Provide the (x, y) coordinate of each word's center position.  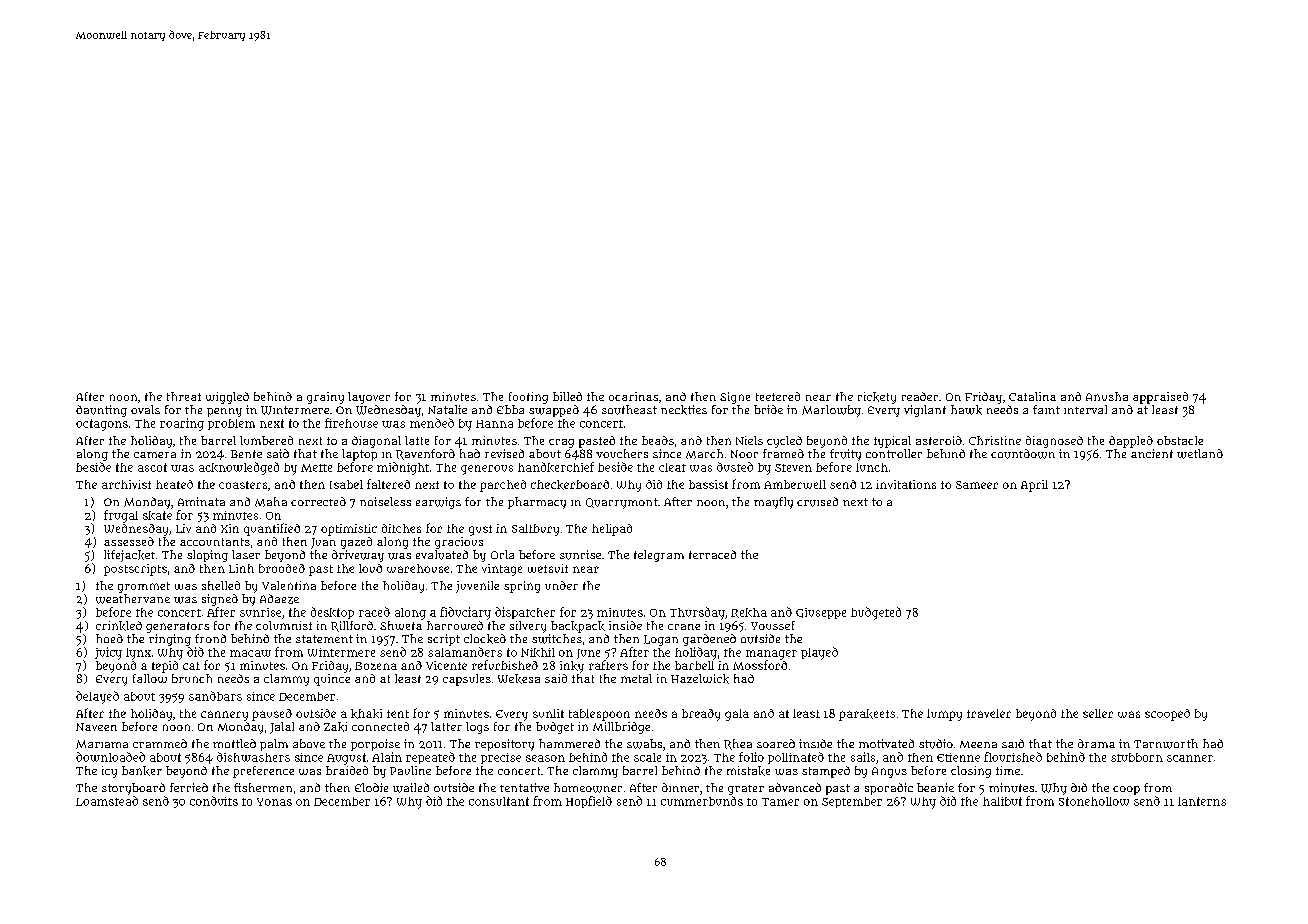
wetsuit (548, 568)
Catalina (1032, 396)
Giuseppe (821, 613)
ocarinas (633, 396)
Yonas (274, 802)
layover (369, 398)
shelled (221, 585)
